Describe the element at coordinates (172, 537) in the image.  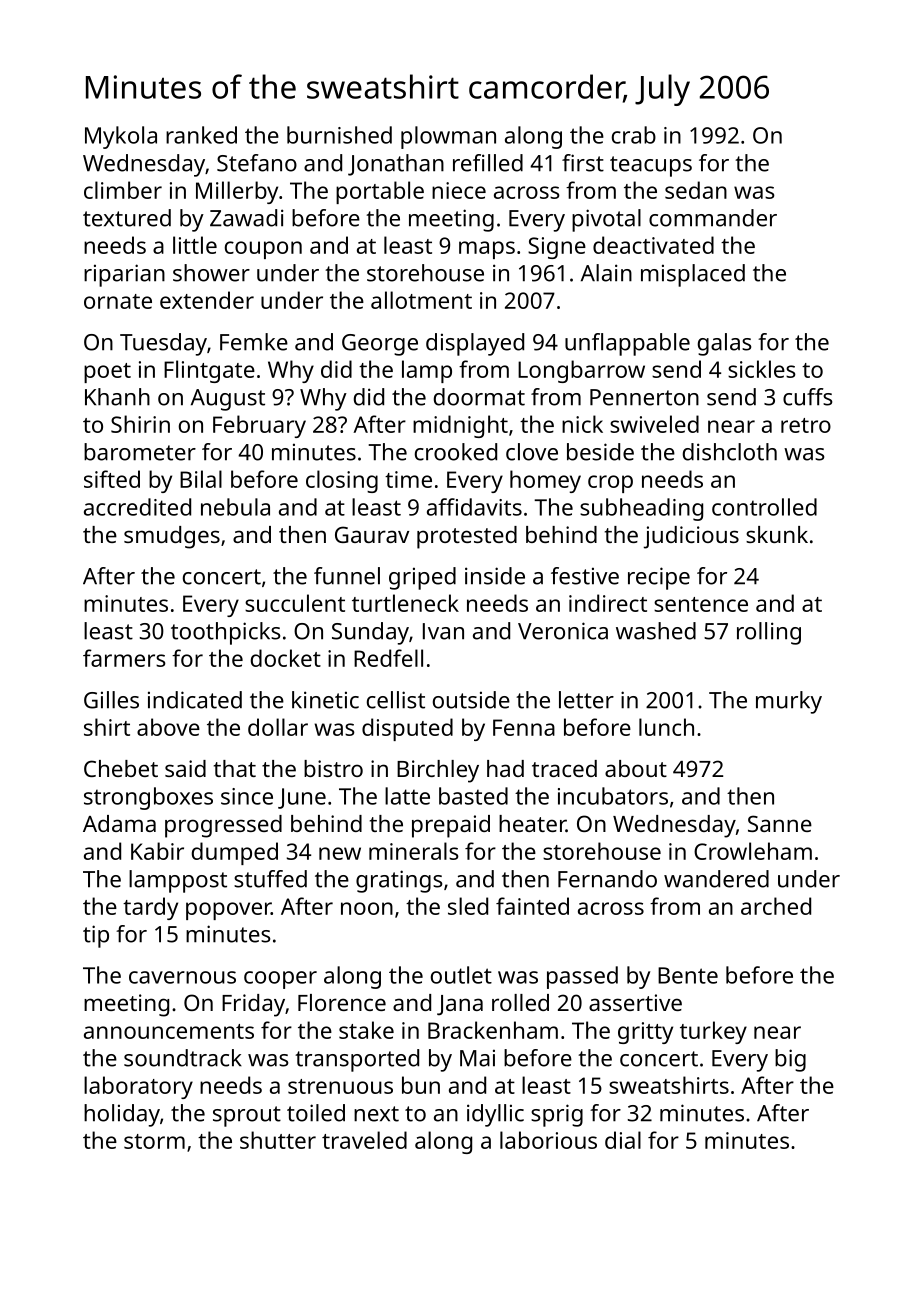
I see `smudges` at that location.
